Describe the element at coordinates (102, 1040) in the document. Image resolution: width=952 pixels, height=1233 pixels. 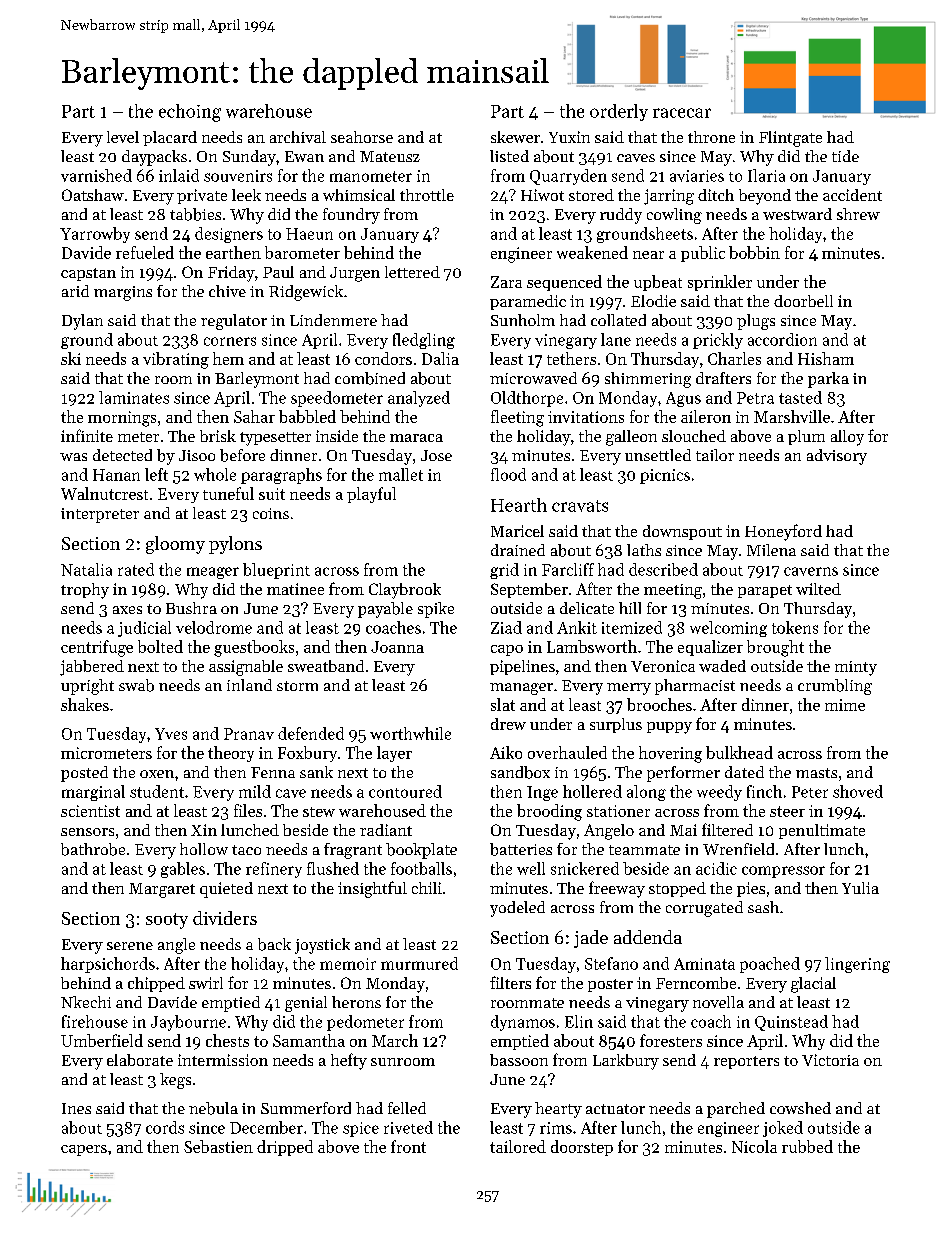
I see `Umberfield` at that location.
